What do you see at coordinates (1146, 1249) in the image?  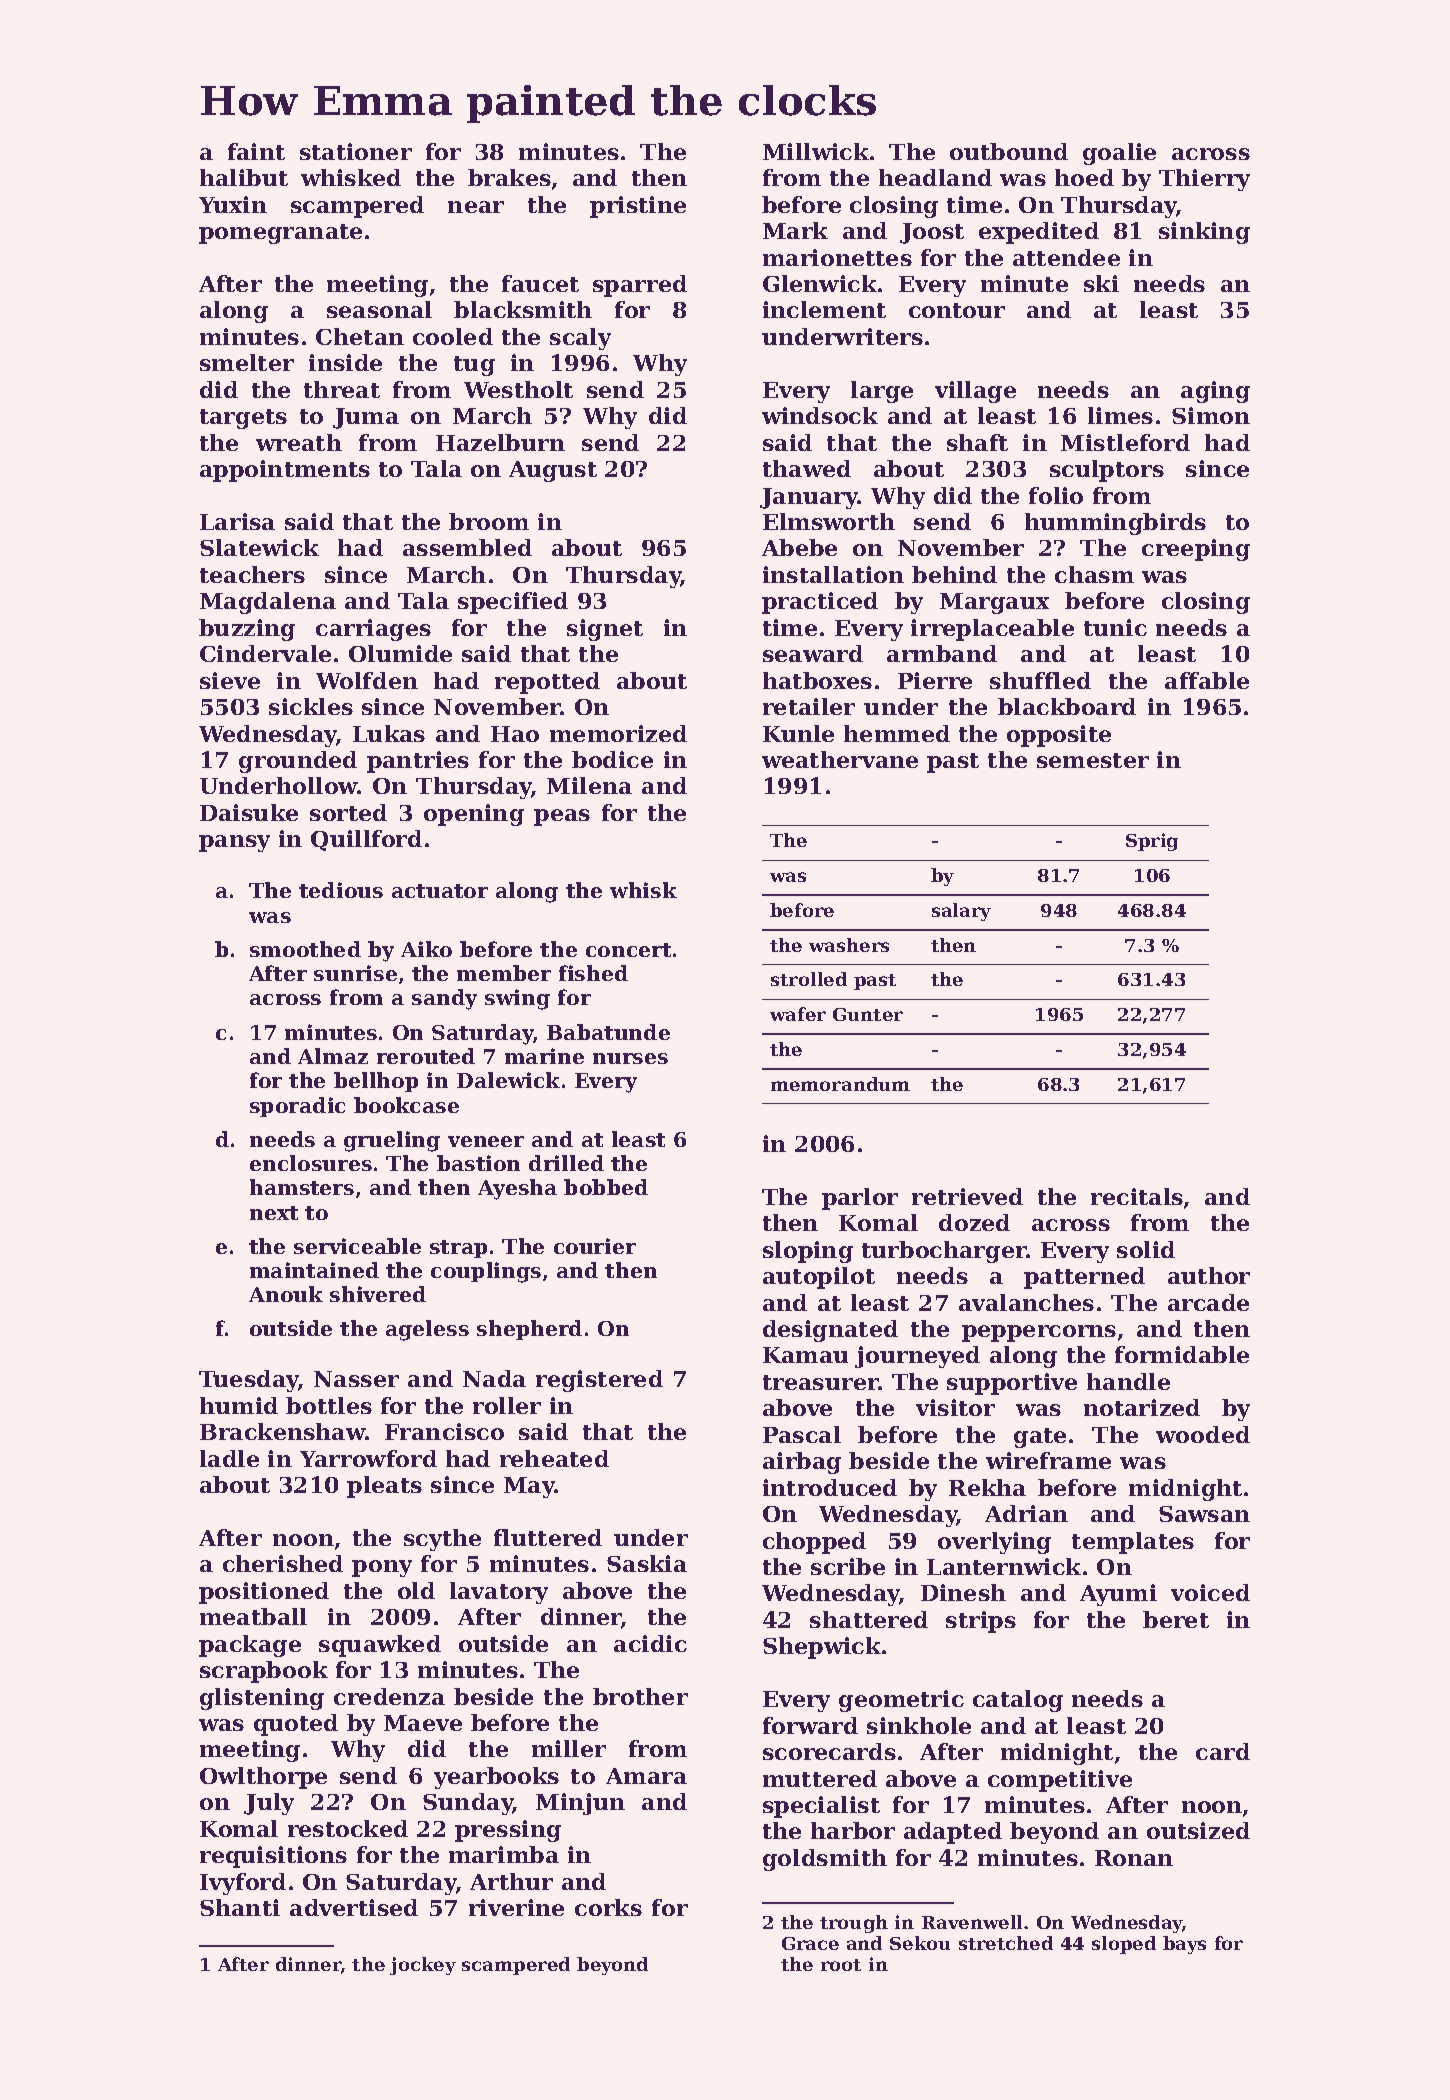 I see `solid` at bounding box center [1146, 1249].
